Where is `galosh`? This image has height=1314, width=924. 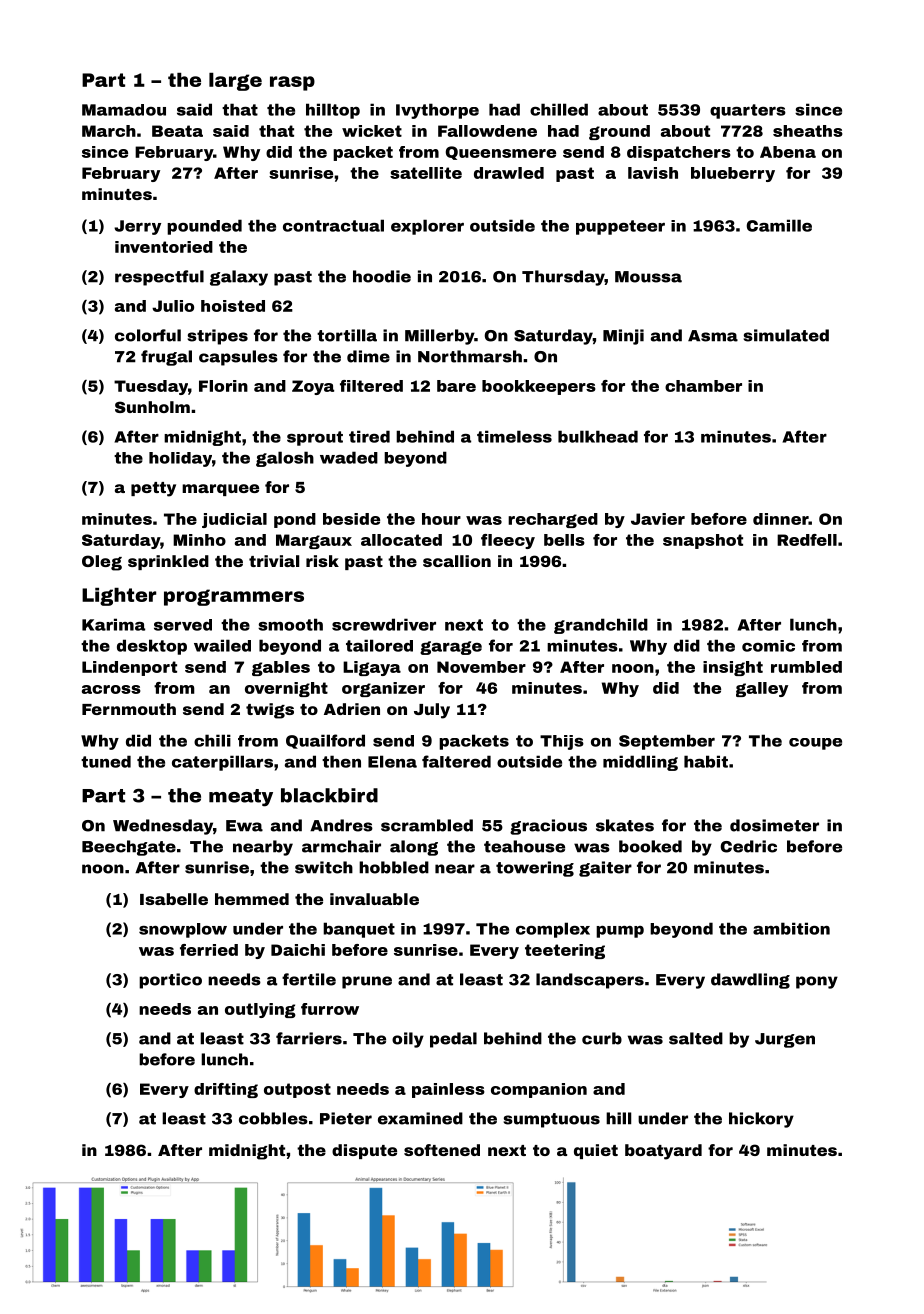 galosh is located at coordinates (285, 459).
